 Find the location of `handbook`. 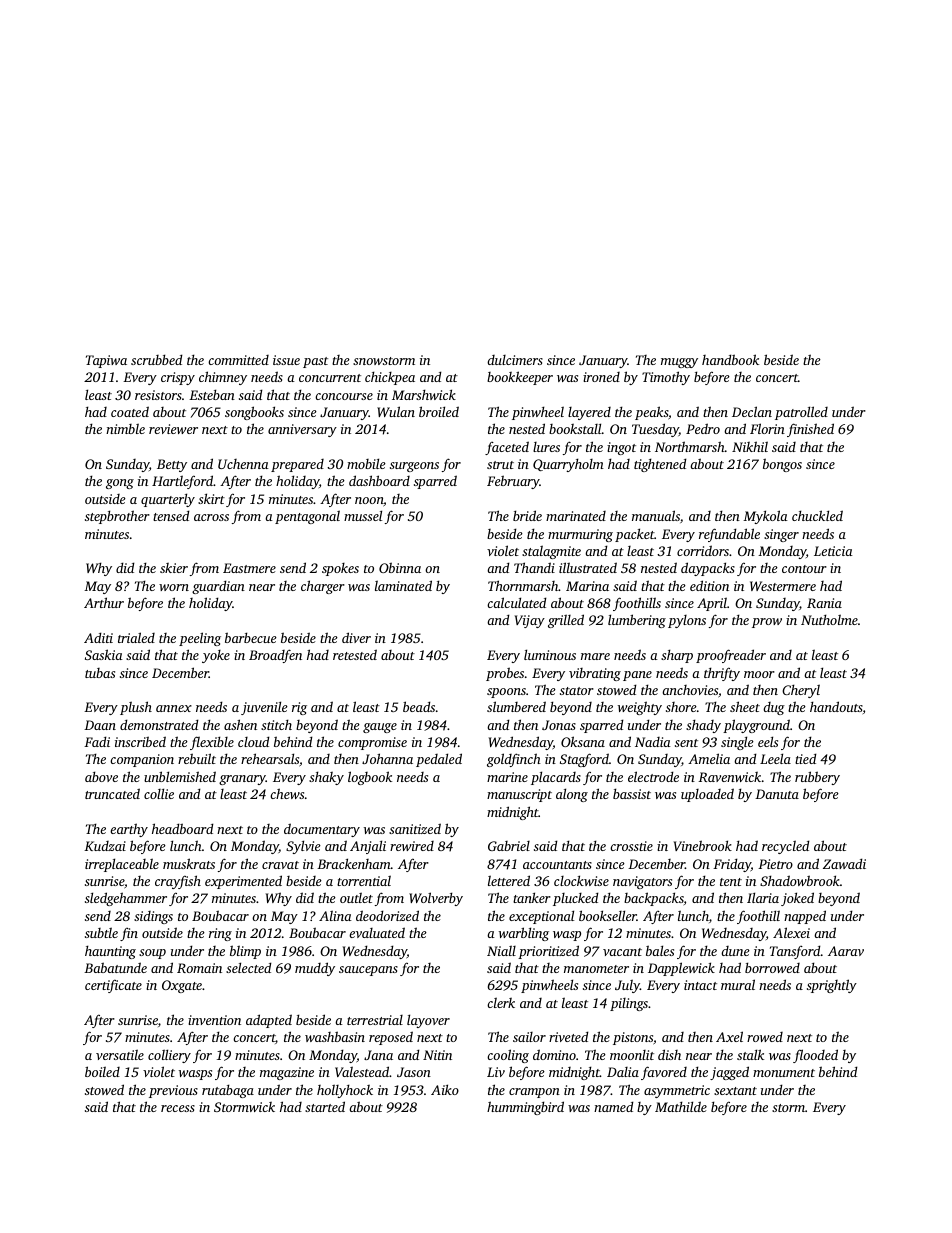

handbook is located at coordinates (730, 359).
